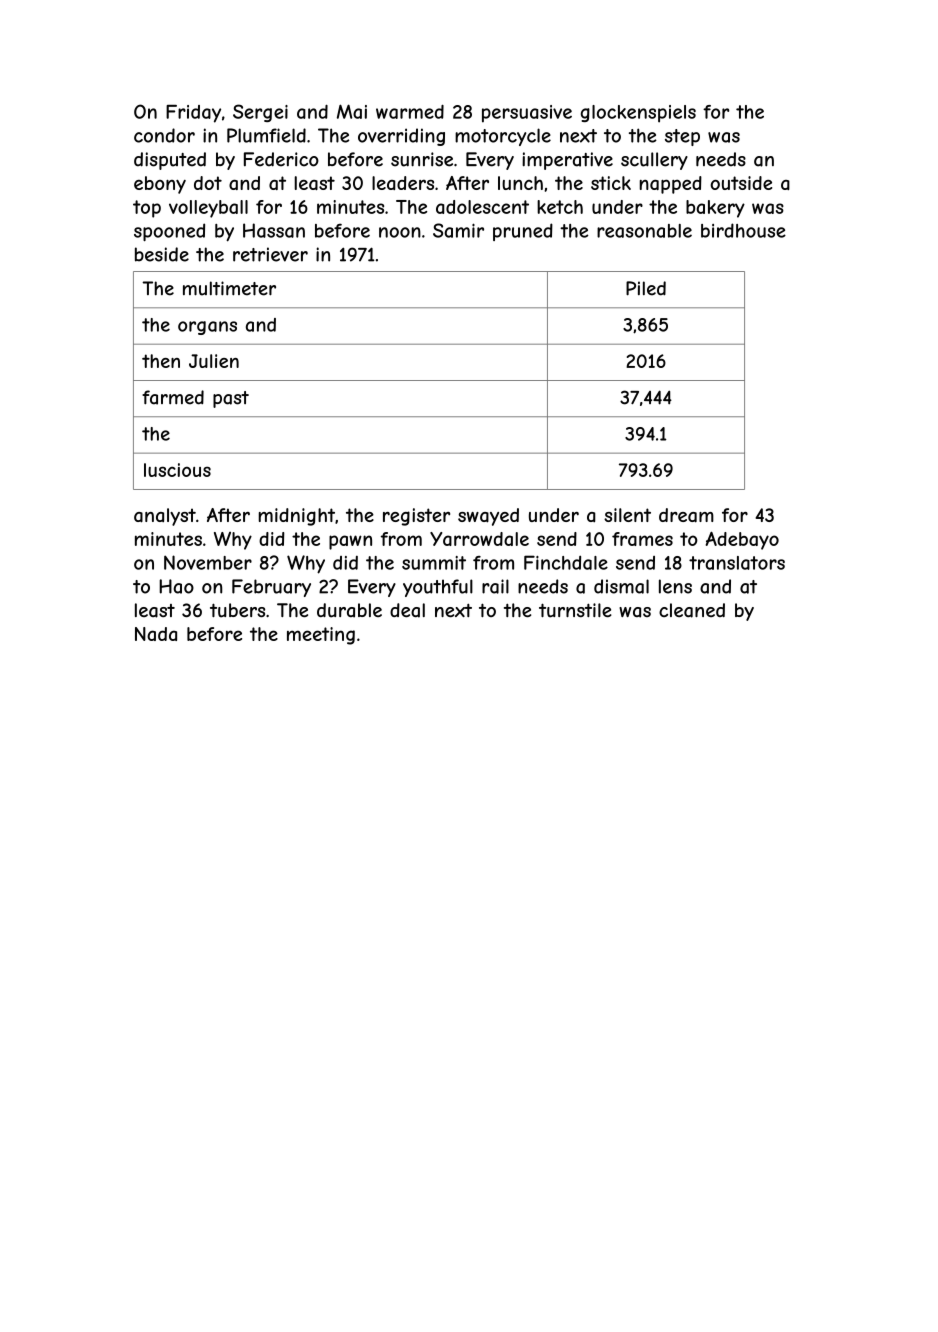 Image resolution: width=938 pixels, height=1332 pixels. I want to click on silent, so click(627, 515).
